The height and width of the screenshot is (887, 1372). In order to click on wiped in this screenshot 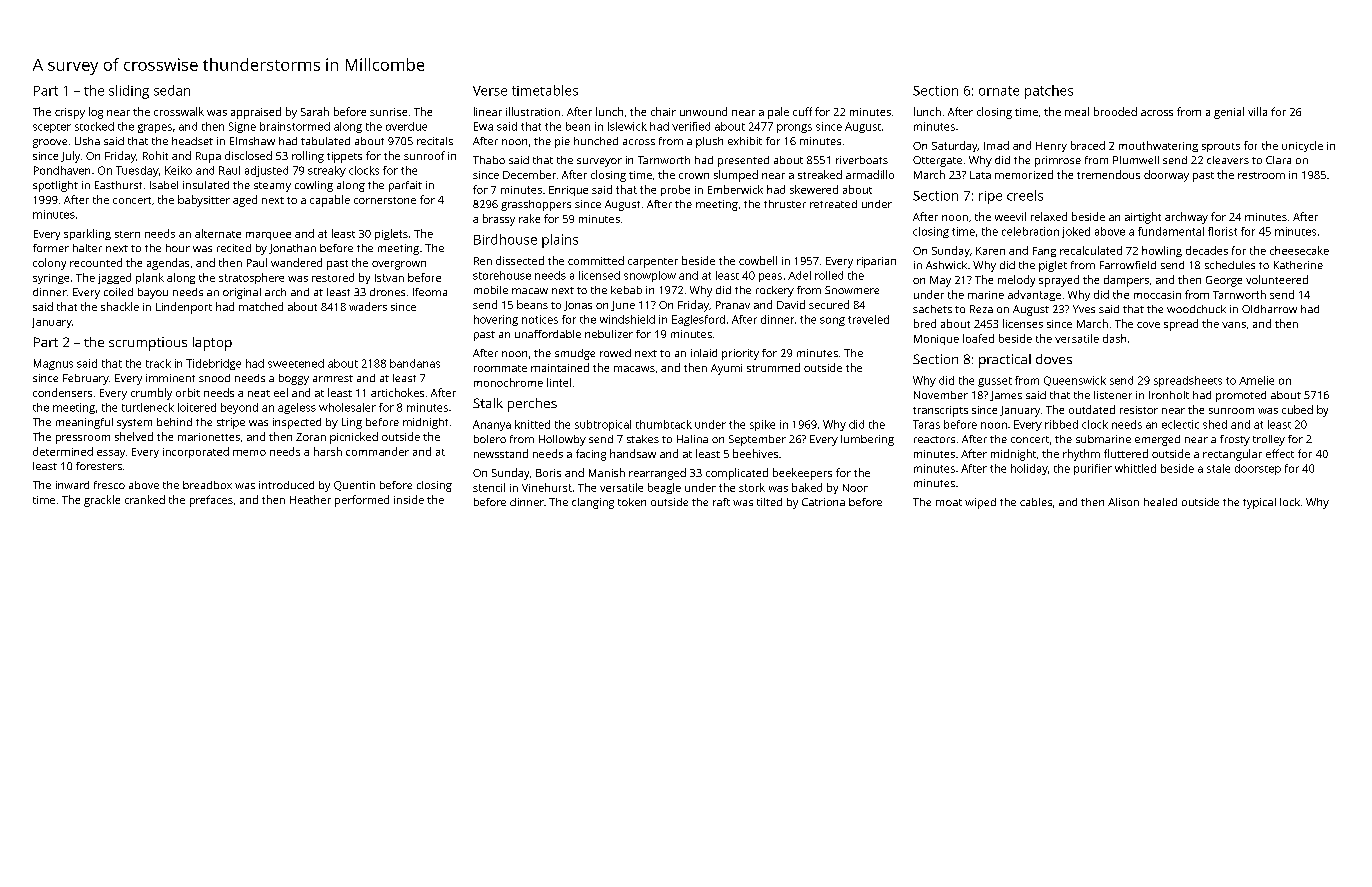, I will do `click(980, 503)`.
